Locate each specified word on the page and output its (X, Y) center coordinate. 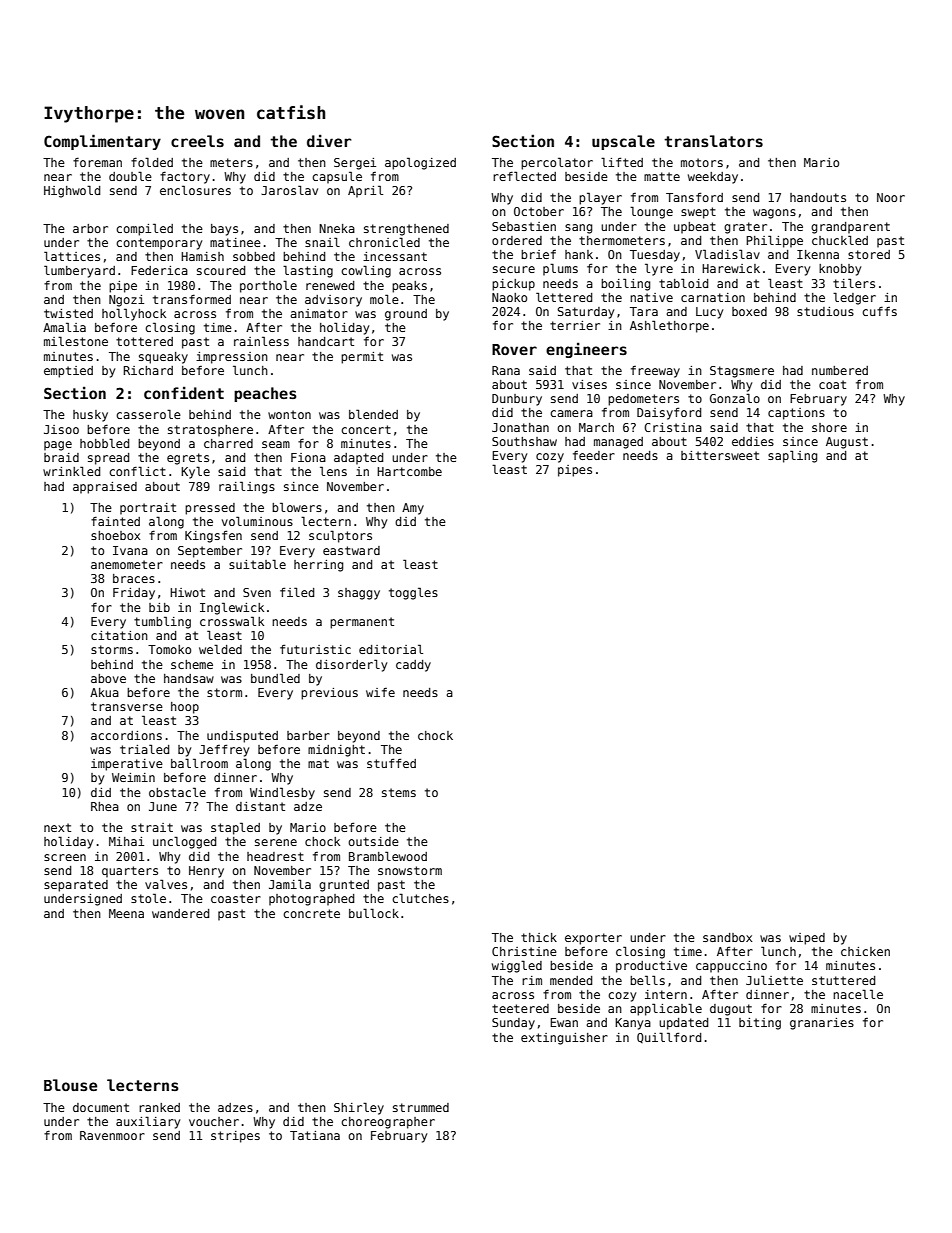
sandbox (727, 937)
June (163, 806)
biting (760, 1024)
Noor (891, 197)
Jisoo (61, 429)
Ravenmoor (112, 1135)
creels (197, 141)
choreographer (388, 1123)
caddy (413, 666)
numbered (840, 370)
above (108, 678)
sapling (792, 456)
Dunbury (517, 400)
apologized (420, 163)
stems (399, 792)
